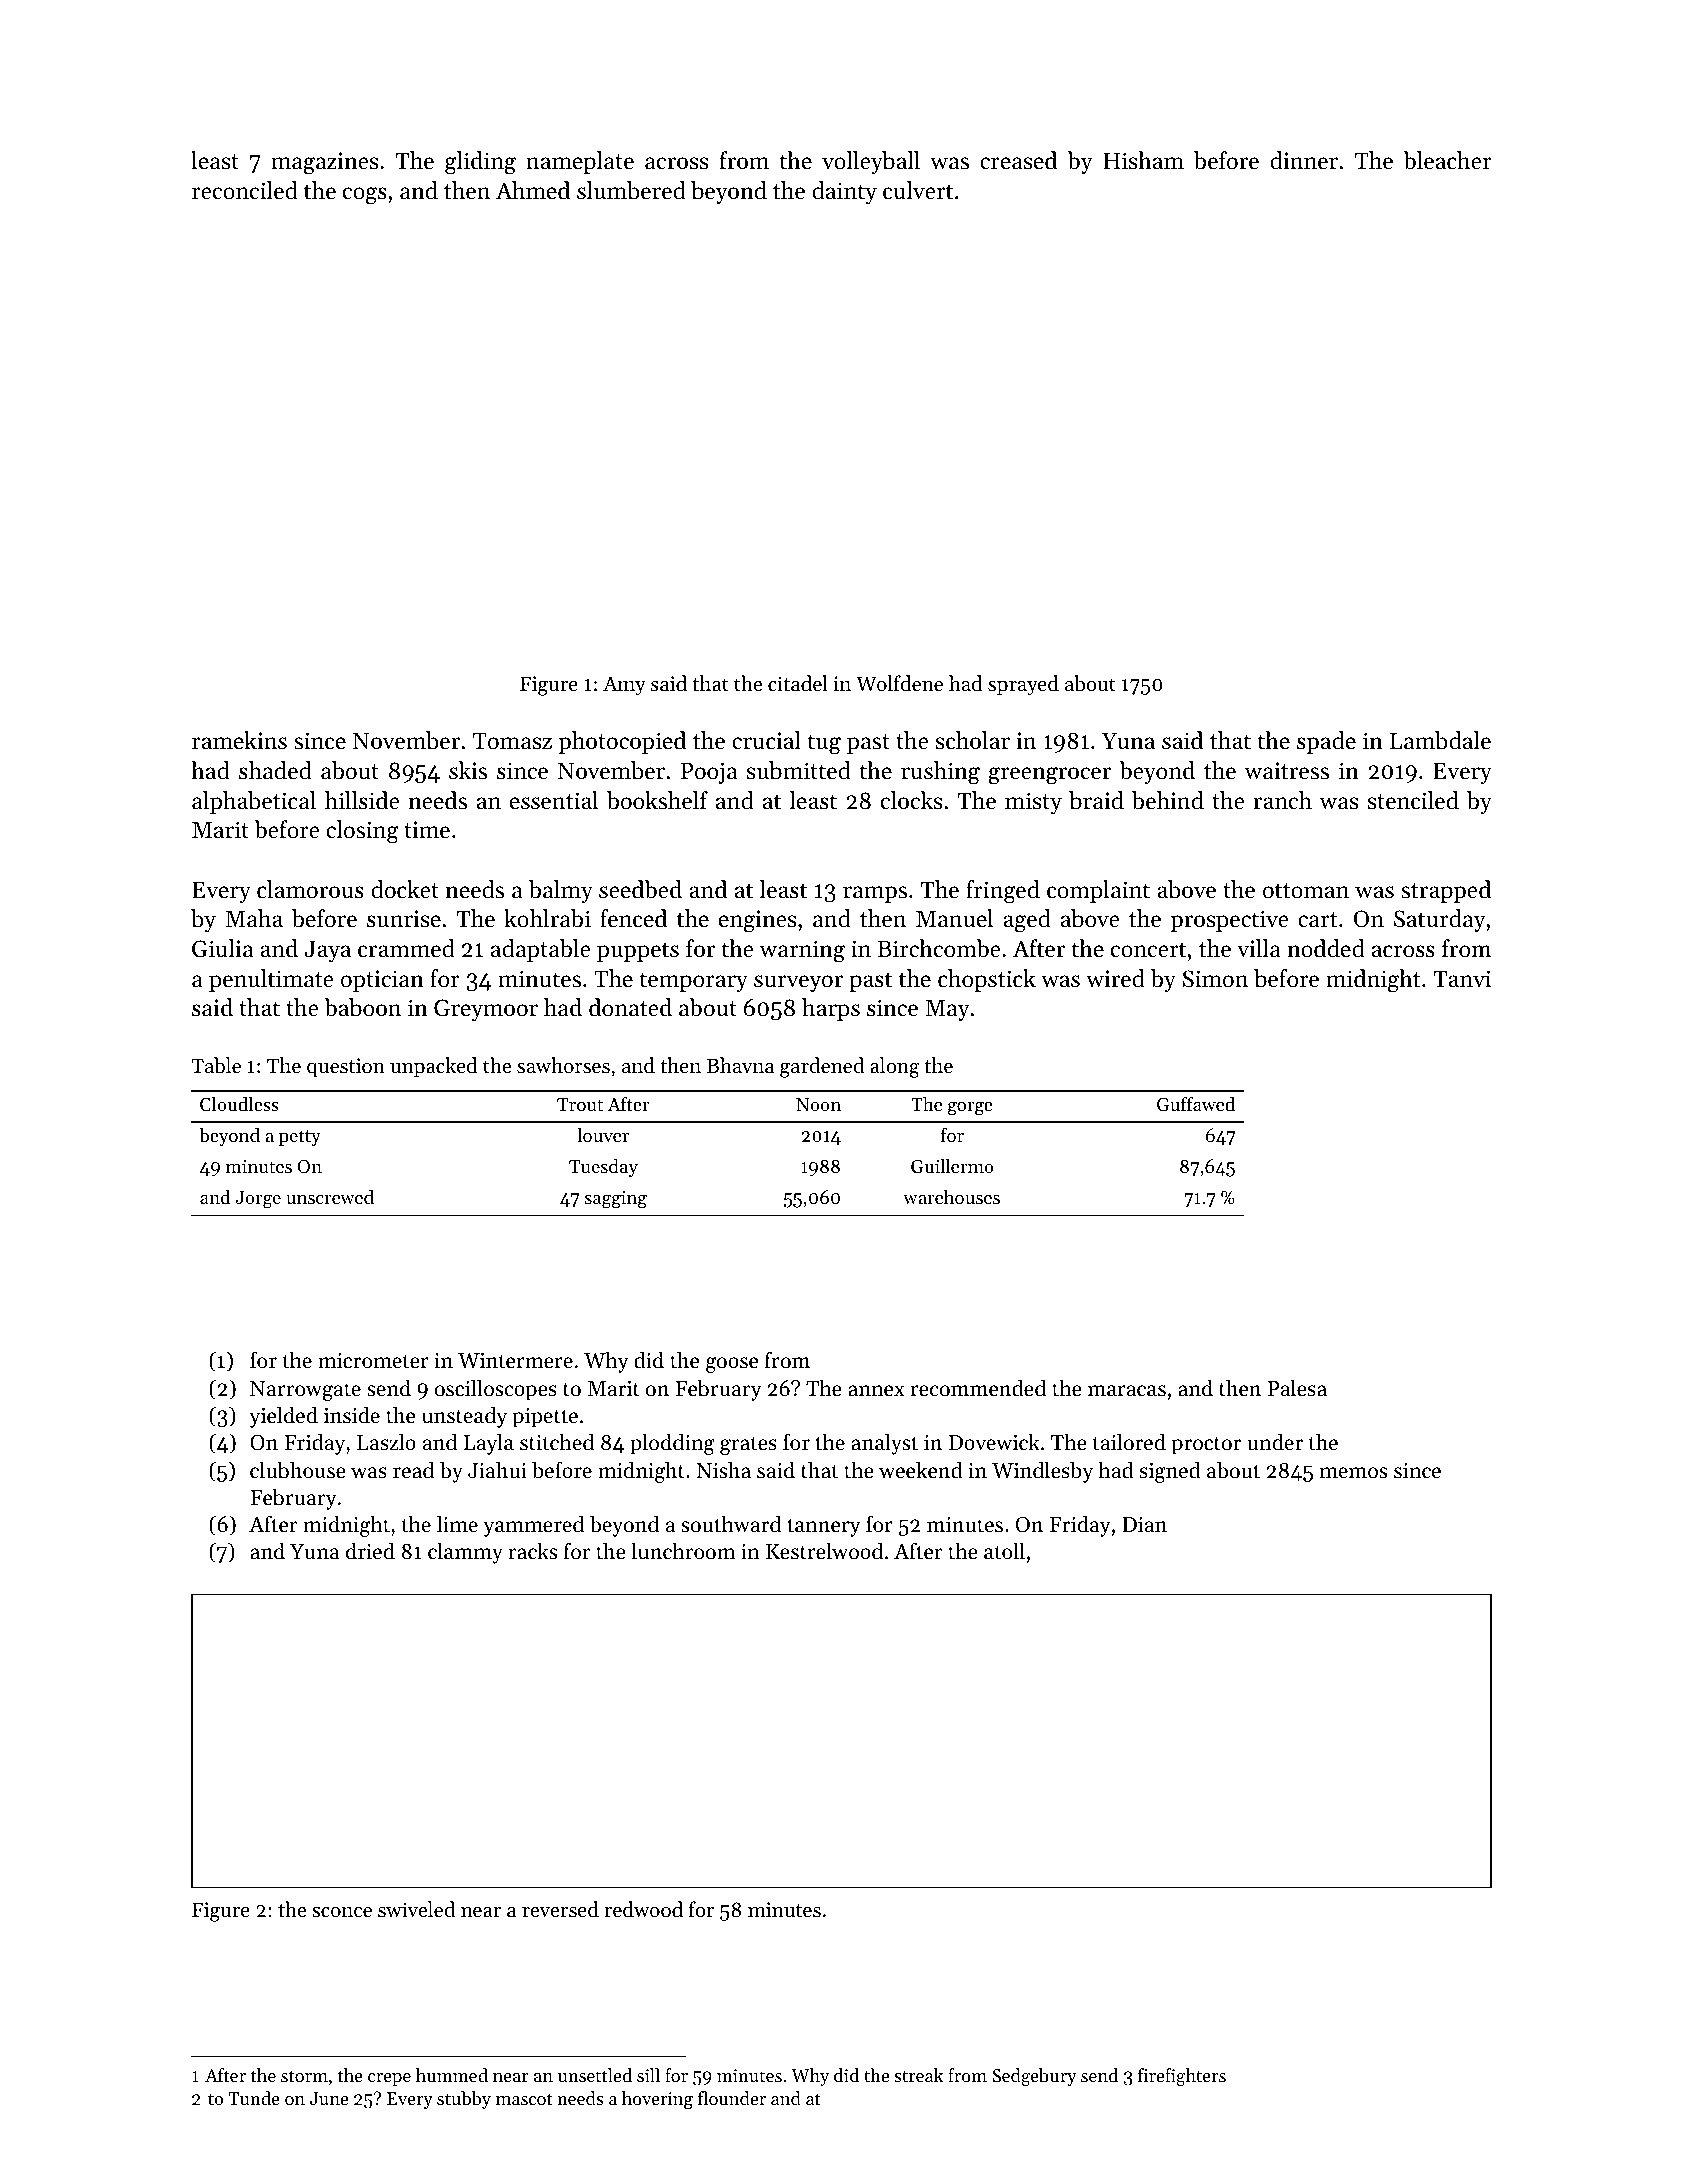 Image resolution: width=1683 pixels, height=2178 pixels. I want to click on sconce, so click(342, 1912).
